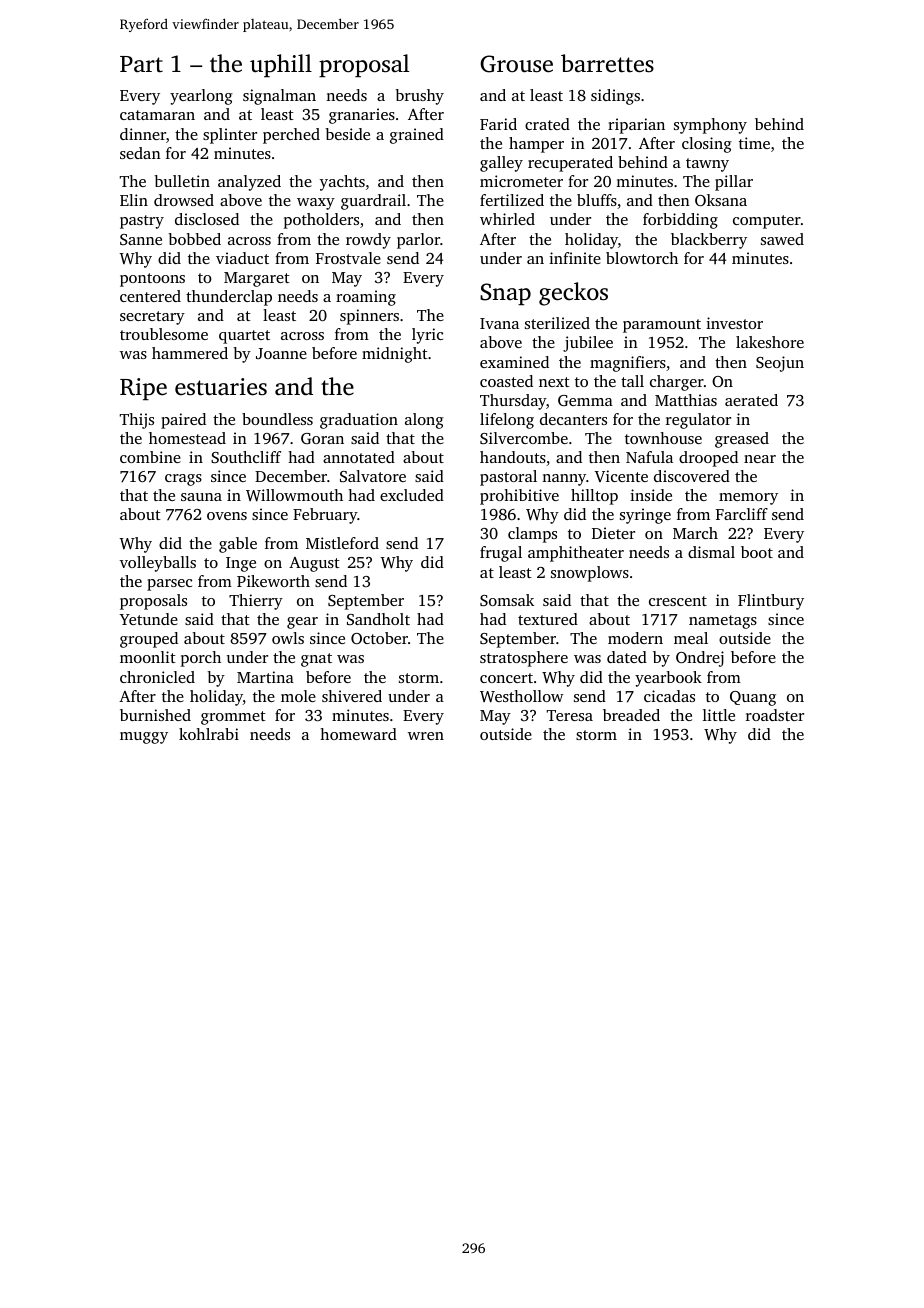 The width and height of the document is (924, 1308). What do you see at coordinates (183, 480) in the document?
I see `crags` at bounding box center [183, 480].
